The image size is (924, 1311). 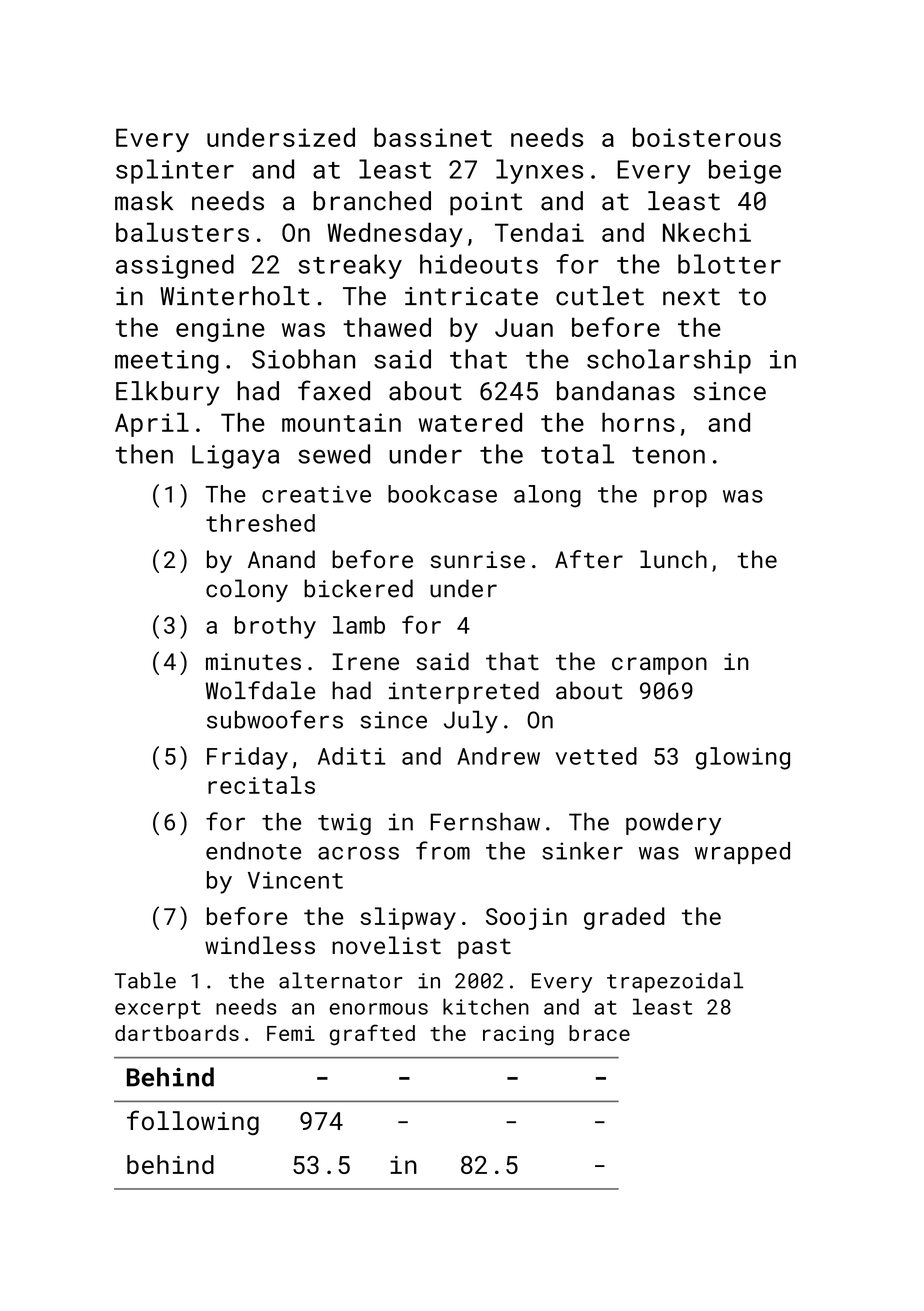 What do you see at coordinates (247, 590) in the screenshot?
I see `colony` at bounding box center [247, 590].
